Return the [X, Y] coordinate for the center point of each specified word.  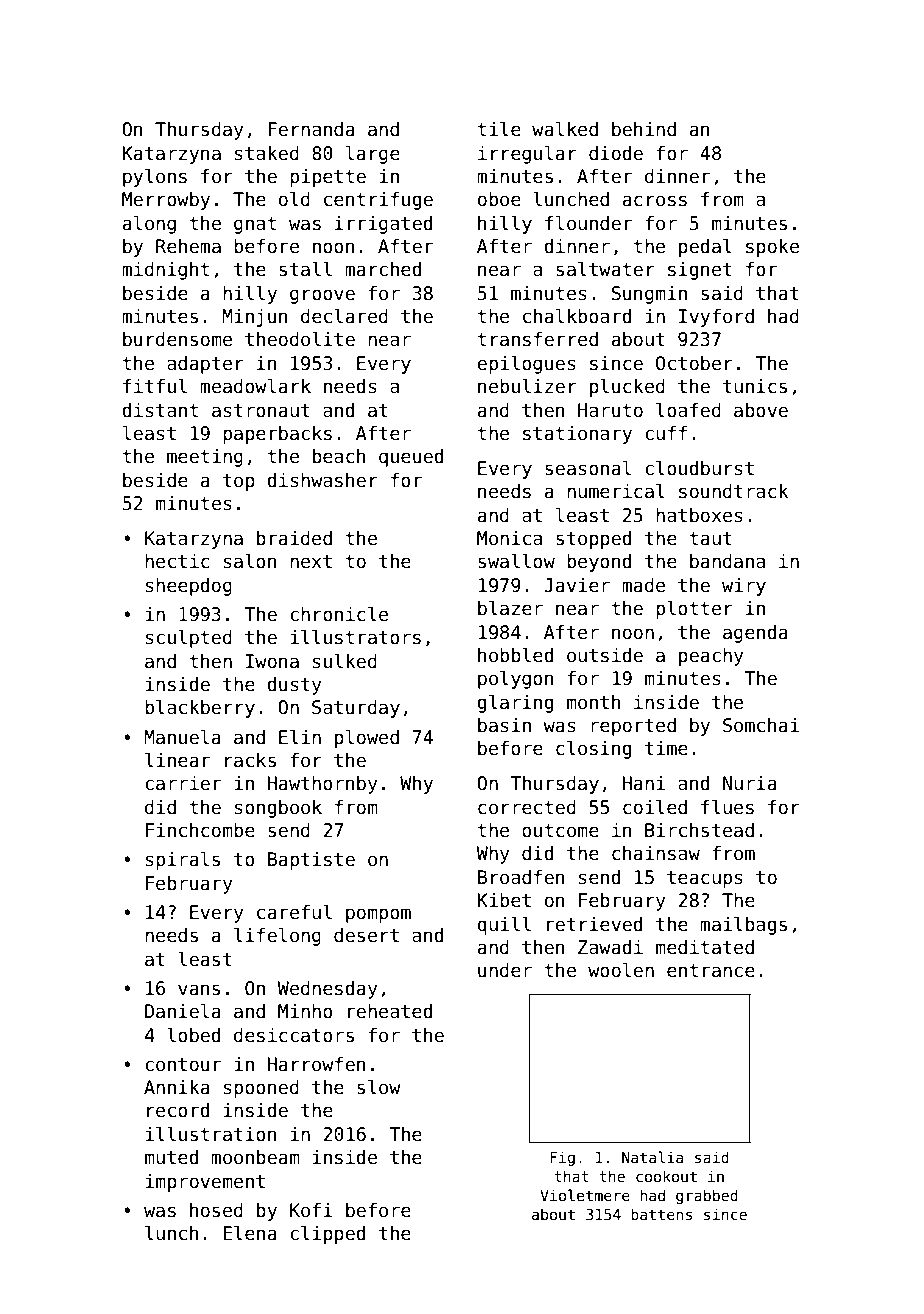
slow [379, 1087]
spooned [261, 1089]
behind [644, 129]
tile [499, 129]
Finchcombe [200, 830]
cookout [666, 1176]
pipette [328, 178]
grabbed [707, 1196]
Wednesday [327, 990]
